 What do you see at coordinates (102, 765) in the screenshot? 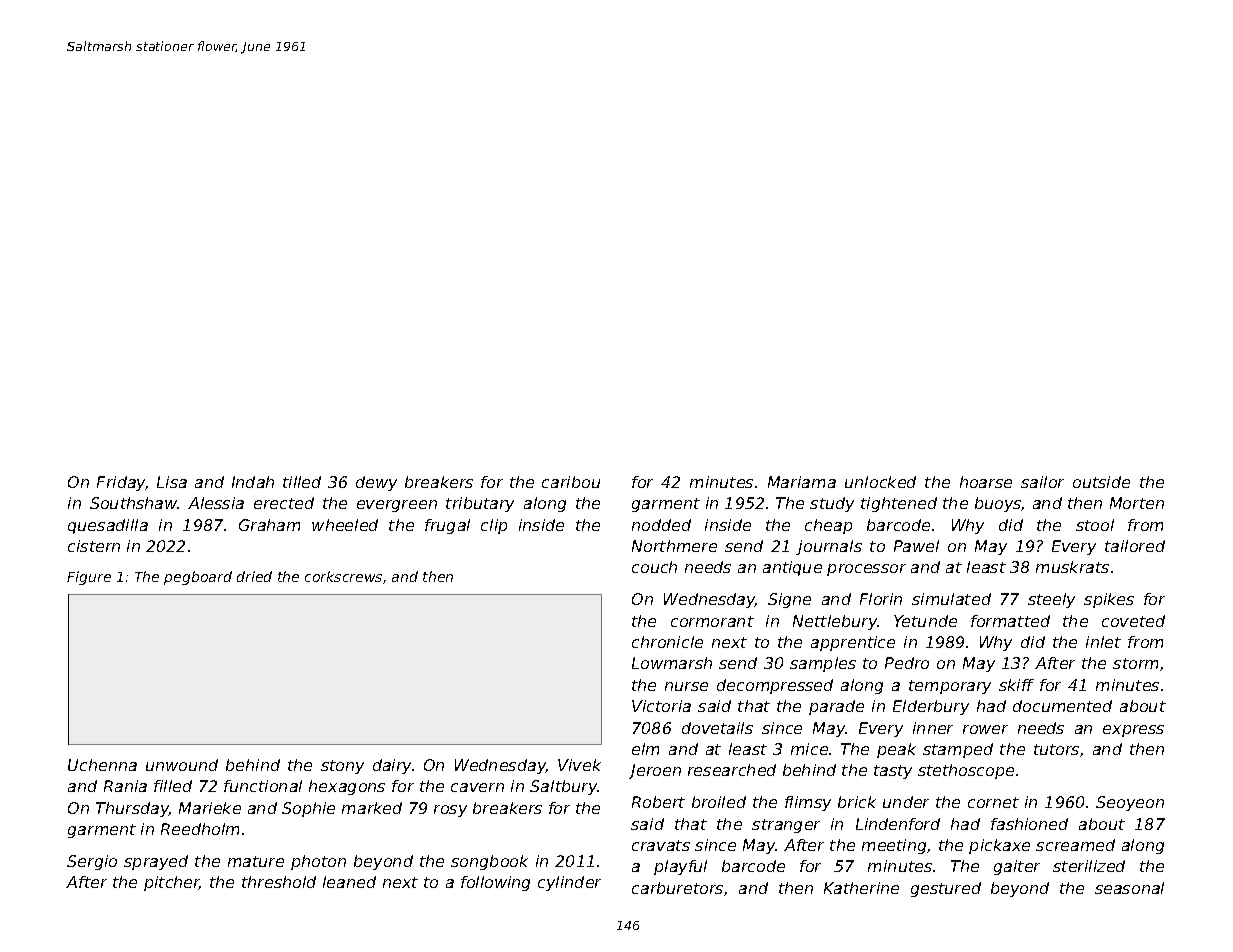
I see `Uchenna` at bounding box center [102, 765].
